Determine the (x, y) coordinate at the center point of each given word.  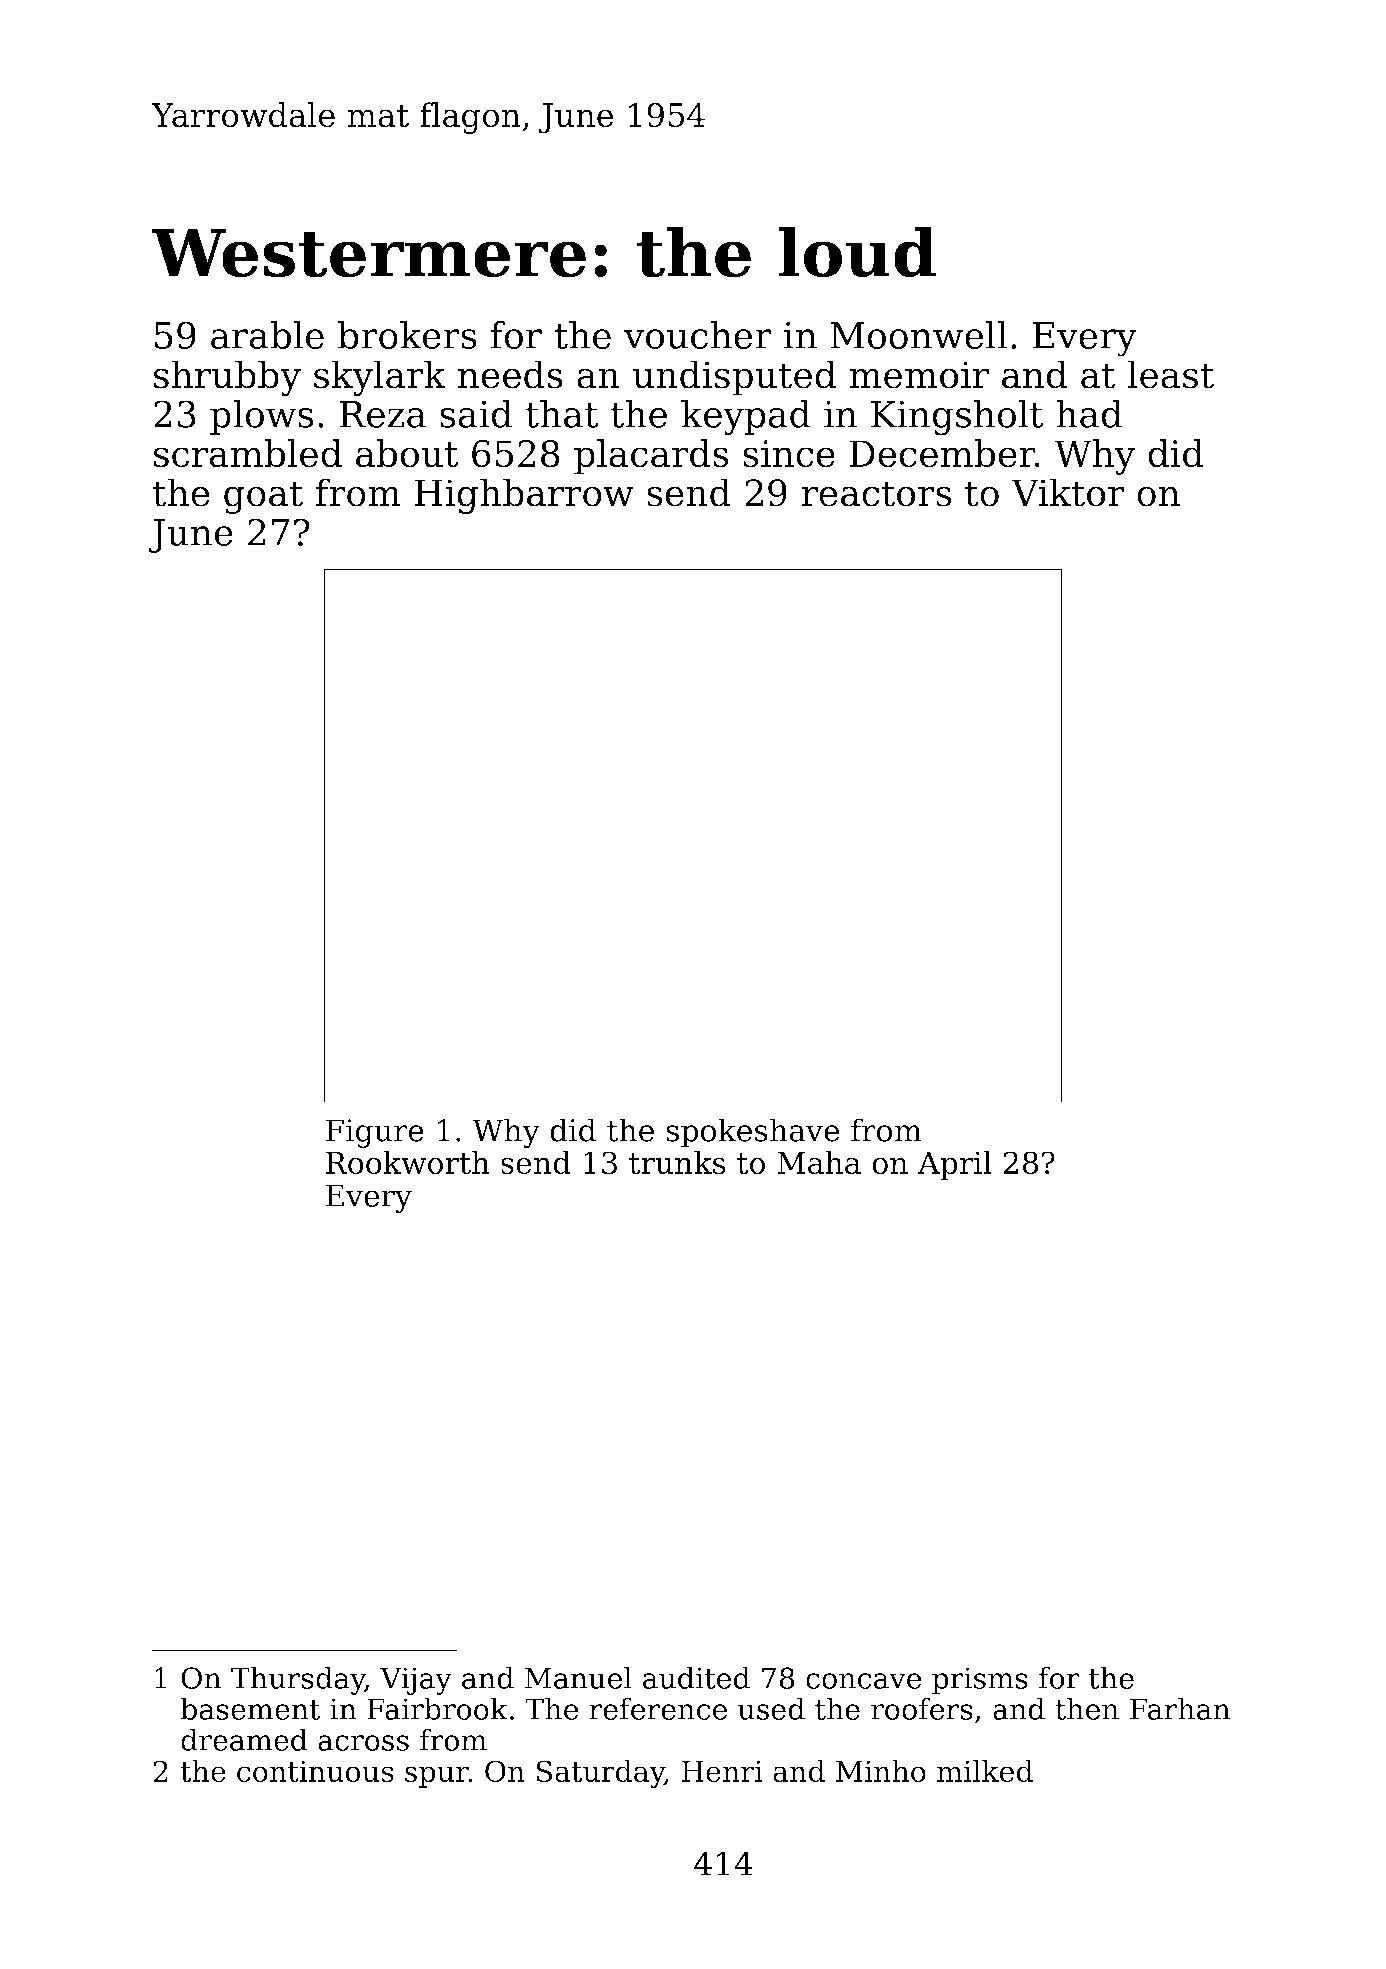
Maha (819, 1163)
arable (267, 335)
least (1171, 374)
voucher (698, 335)
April (955, 1165)
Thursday (298, 1680)
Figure (375, 1133)
